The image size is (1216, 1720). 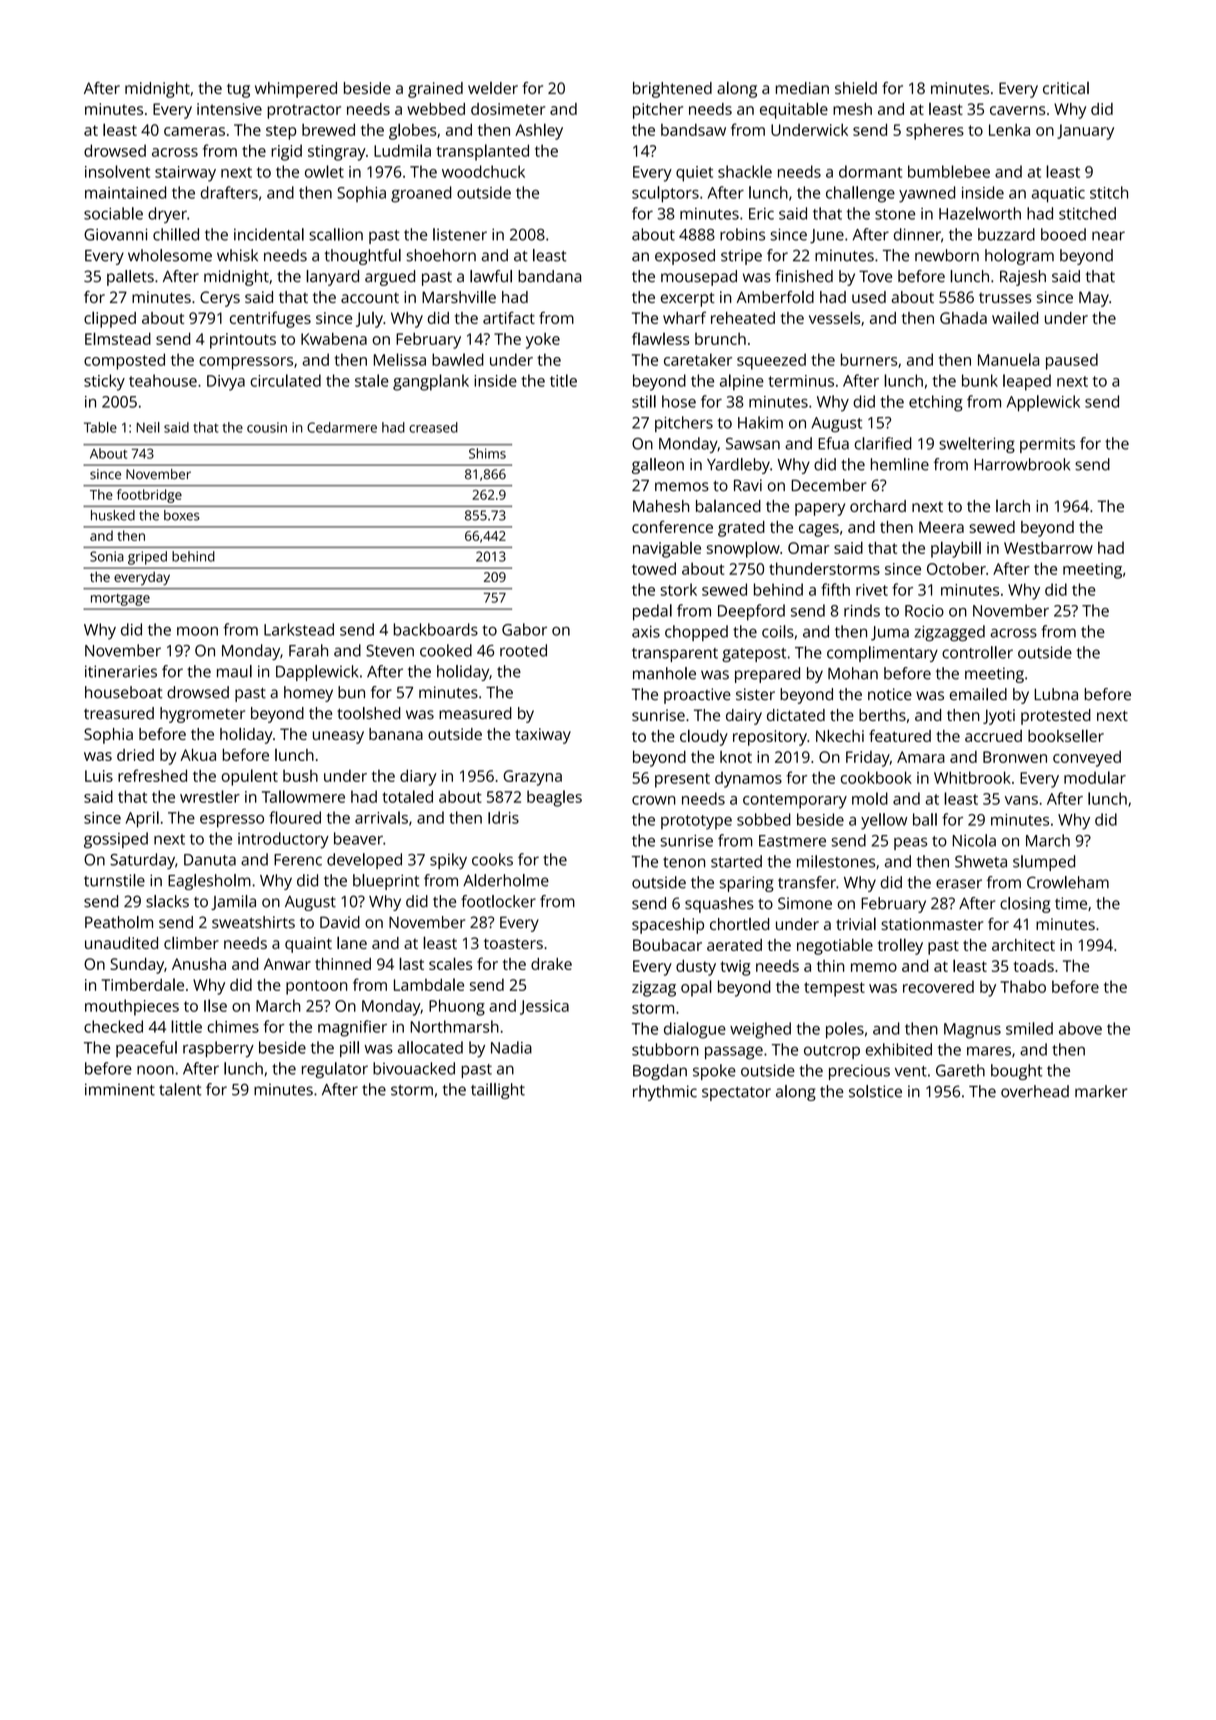 I want to click on critical, so click(x=1066, y=88).
